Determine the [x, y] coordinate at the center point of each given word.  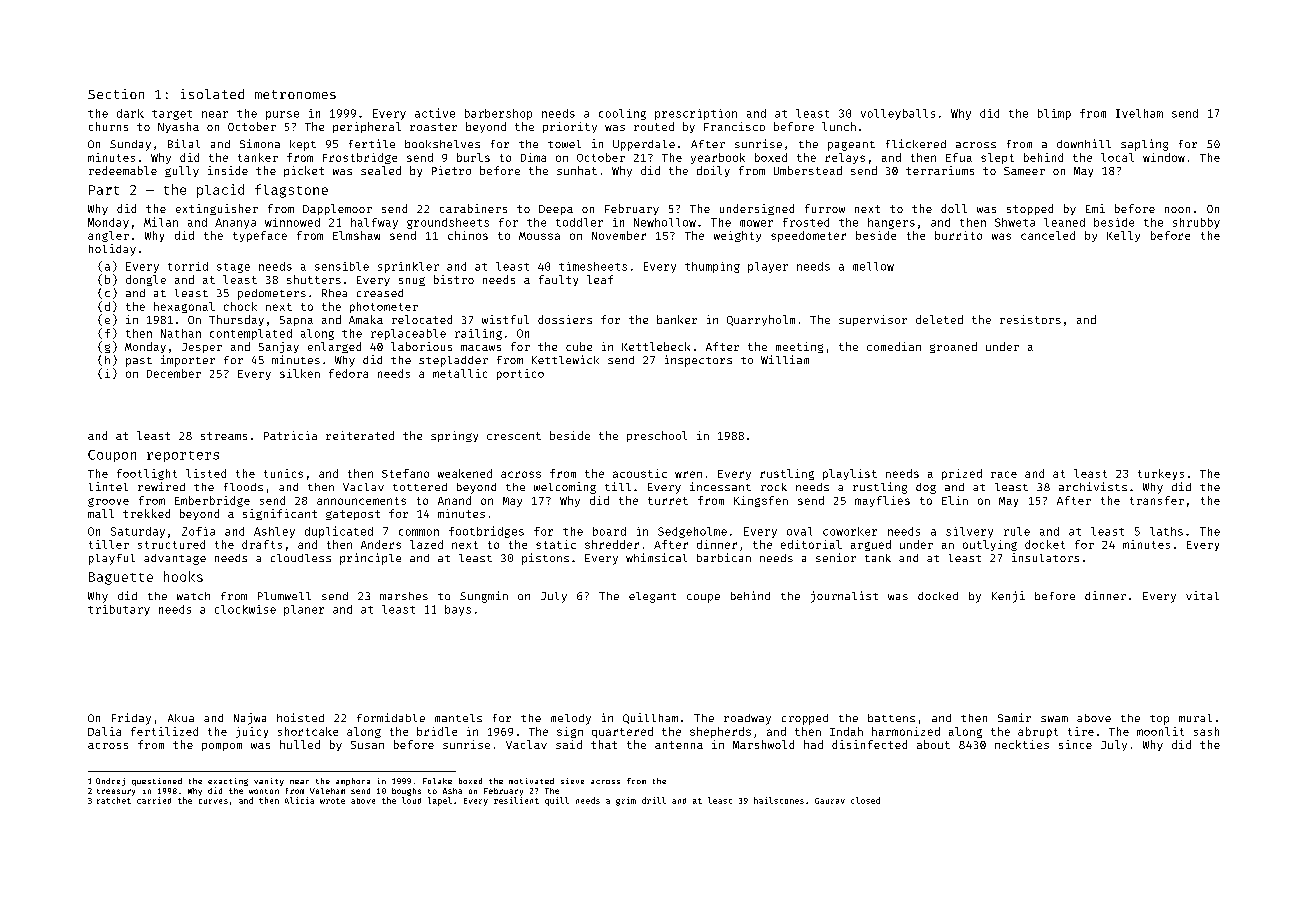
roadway [747, 719]
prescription [696, 114]
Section [116, 94]
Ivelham [1139, 113]
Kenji [1008, 597]
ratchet [114, 800]
